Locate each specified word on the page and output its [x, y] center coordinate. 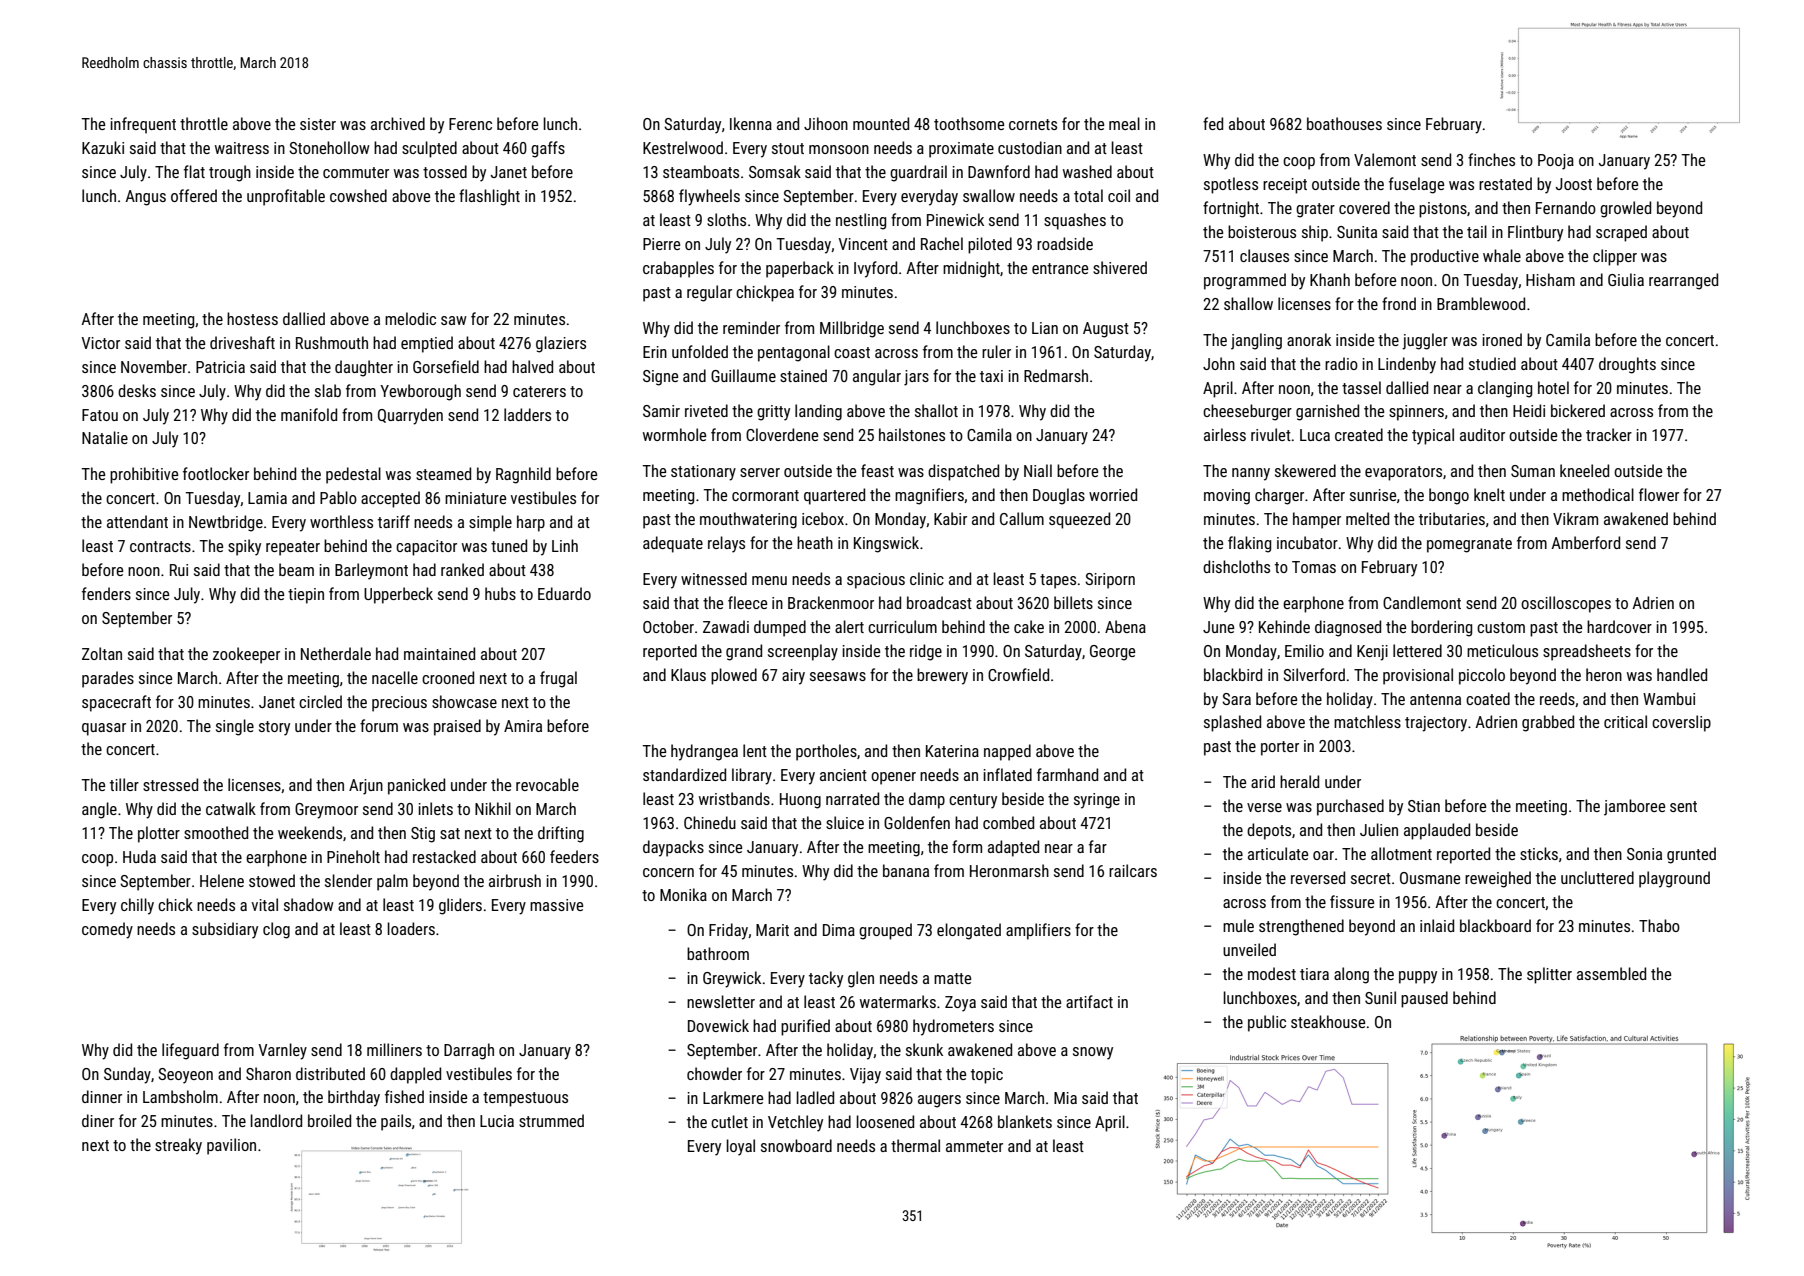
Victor [100, 343]
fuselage [1416, 185]
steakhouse [1328, 1021]
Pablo [338, 497]
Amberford [1585, 542]
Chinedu [710, 822]
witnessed [714, 578]
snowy [1093, 1053]
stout [788, 148]
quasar [104, 729]
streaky [178, 1146]
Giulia [1626, 279]
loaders [411, 928]
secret [1371, 878]
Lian [1045, 328]
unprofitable [286, 197]
